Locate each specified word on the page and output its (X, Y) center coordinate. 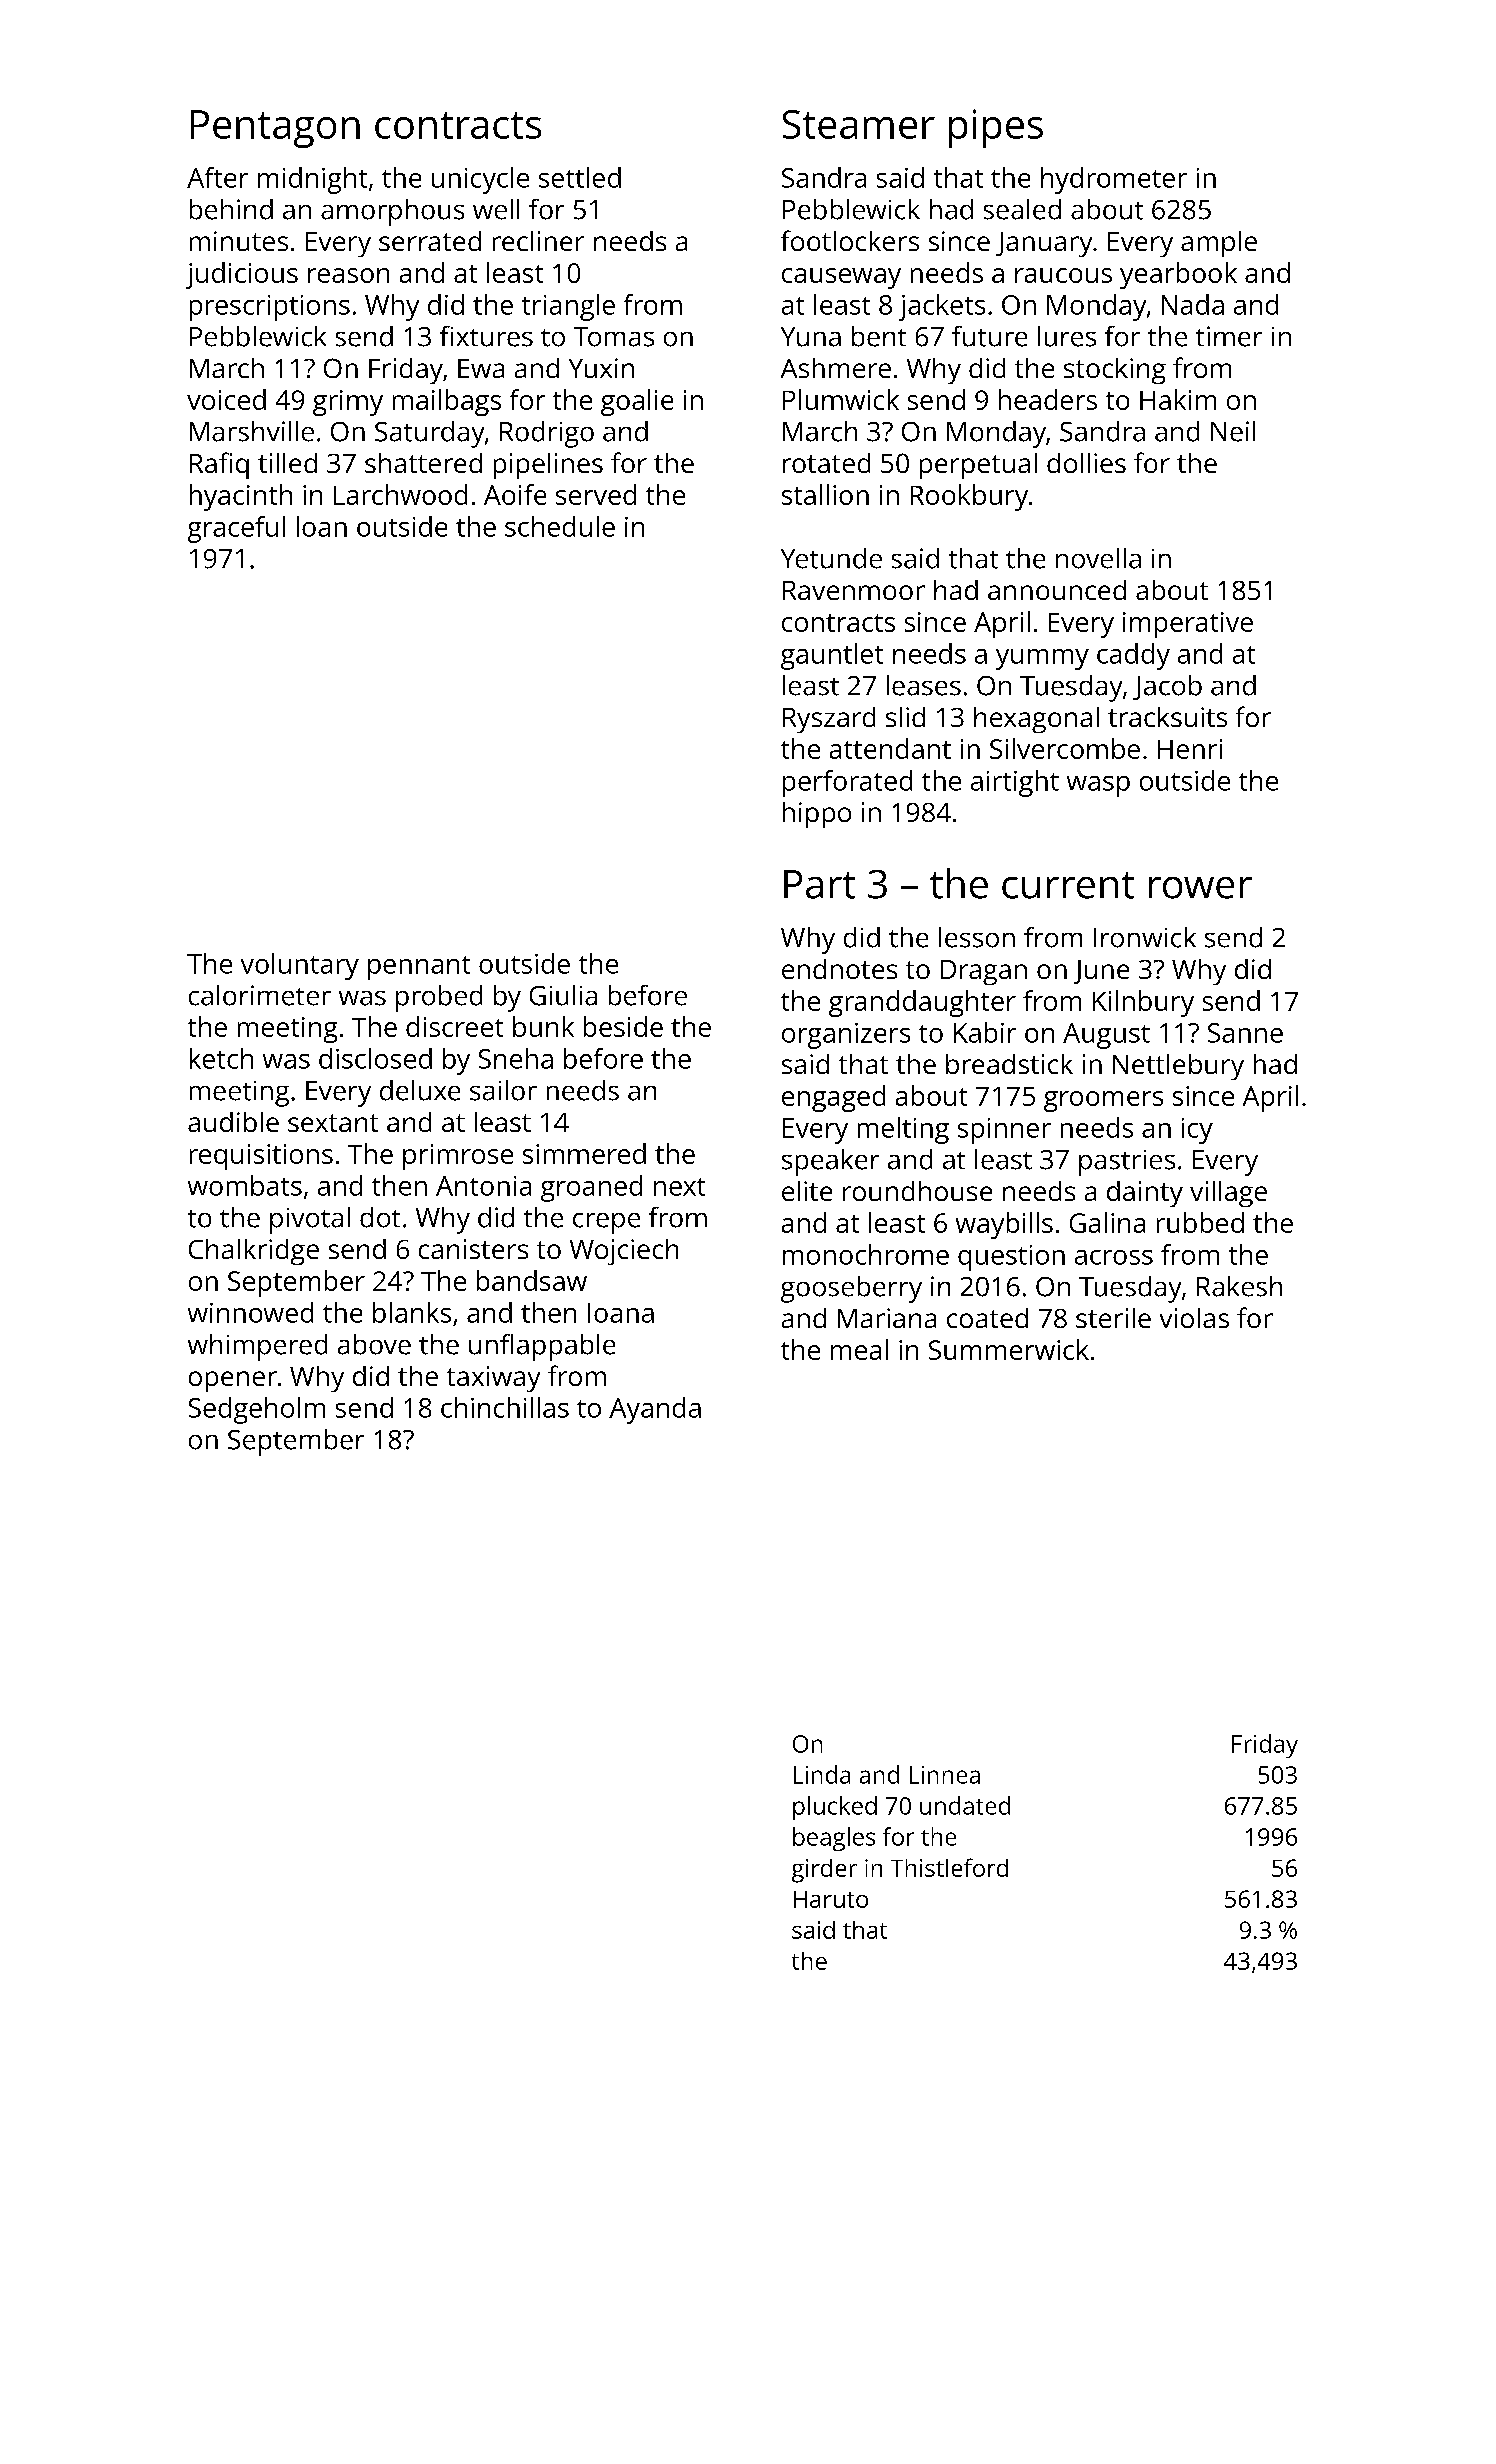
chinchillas (505, 1407)
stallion (825, 494)
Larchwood (400, 494)
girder (824, 1871)
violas (1194, 1318)
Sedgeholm (257, 1410)
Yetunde (831, 558)
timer (1229, 336)
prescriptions (270, 308)
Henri (1190, 749)
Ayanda (655, 1410)
